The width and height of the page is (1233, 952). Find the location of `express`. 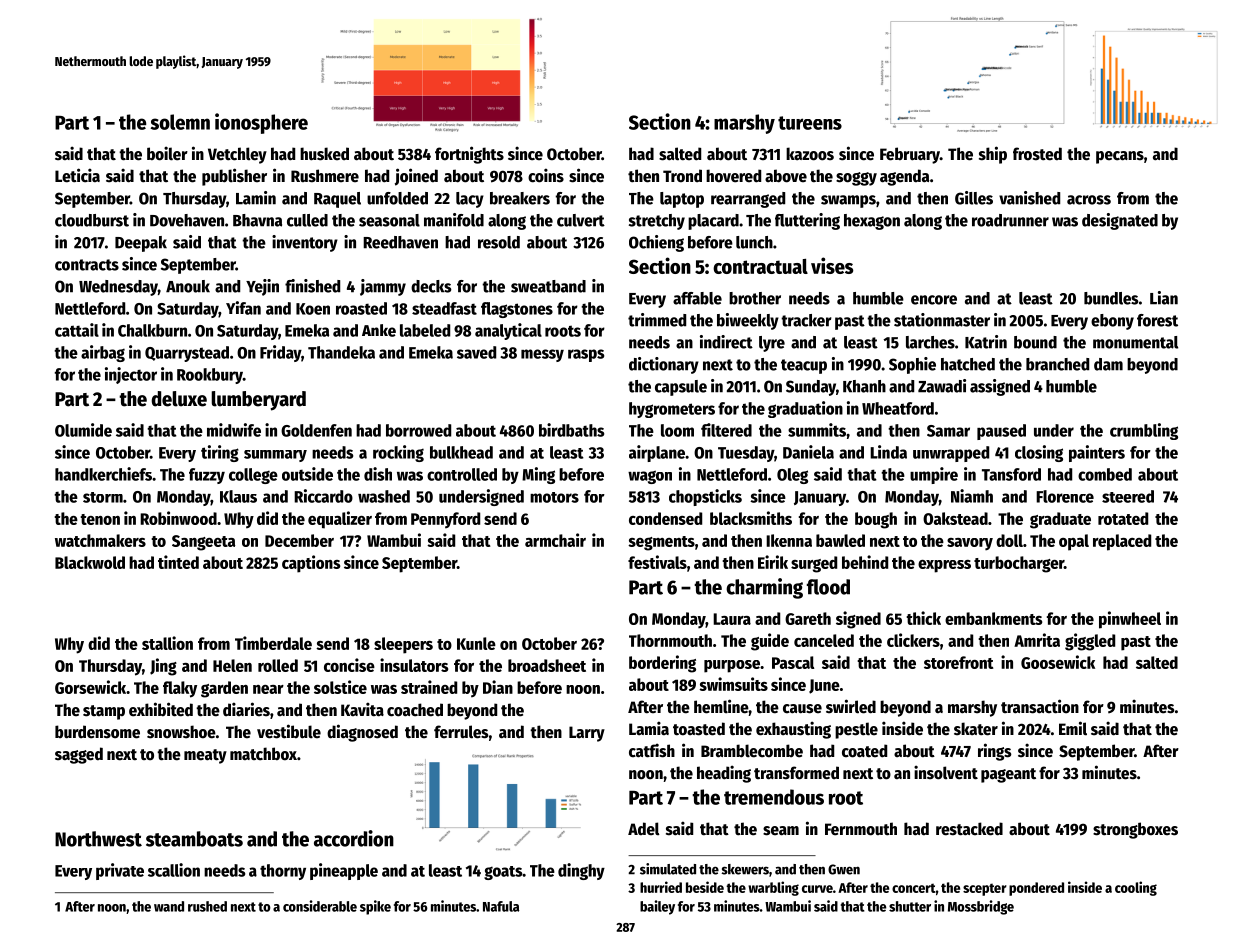

express is located at coordinates (944, 566).
